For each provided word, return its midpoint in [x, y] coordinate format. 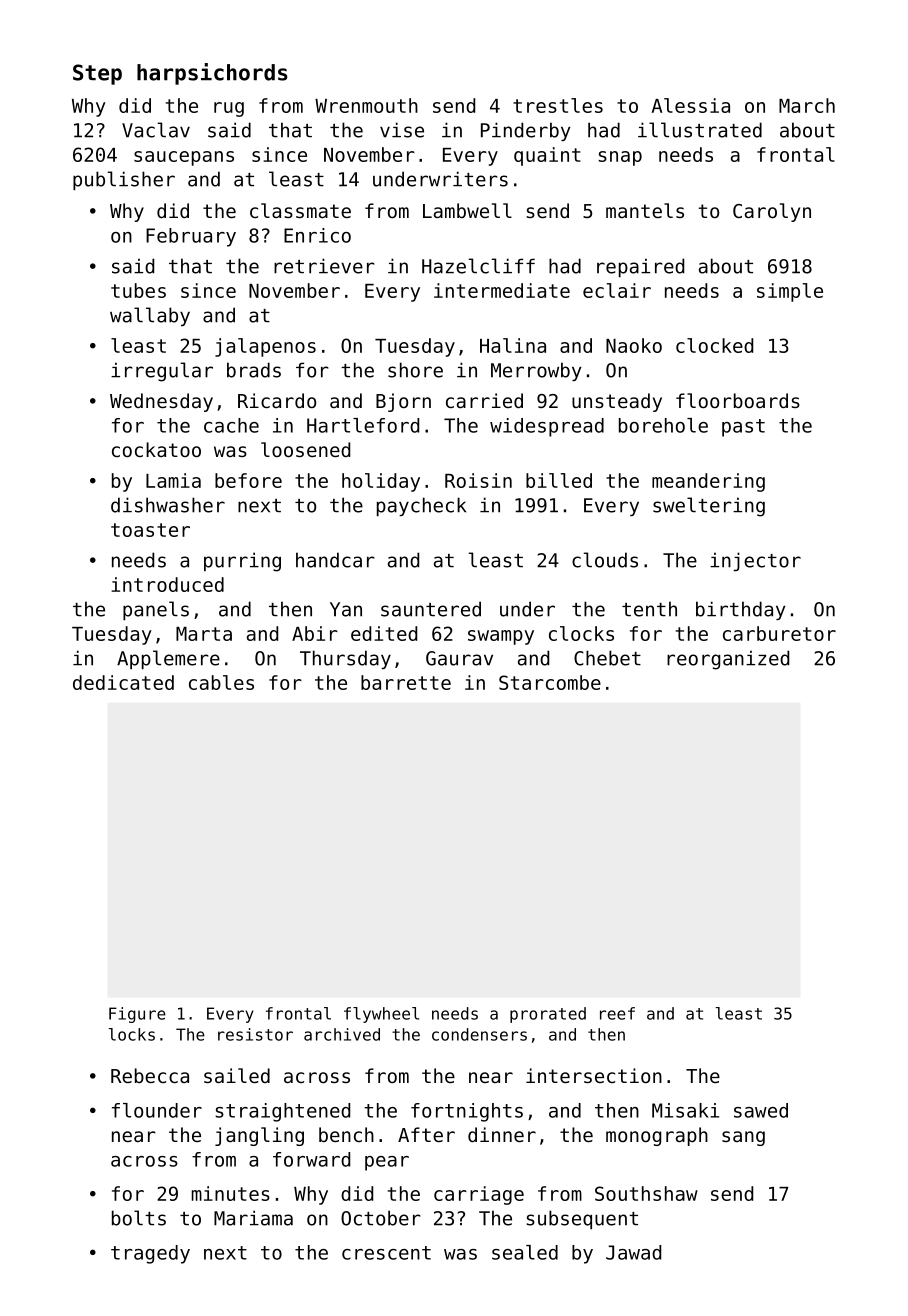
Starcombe [550, 682]
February [191, 237]
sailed [237, 1075]
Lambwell [467, 210]
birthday [741, 610]
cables [221, 682]
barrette [406, 682]
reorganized [728, 660]
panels [156, 610]
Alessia [691, 105]
